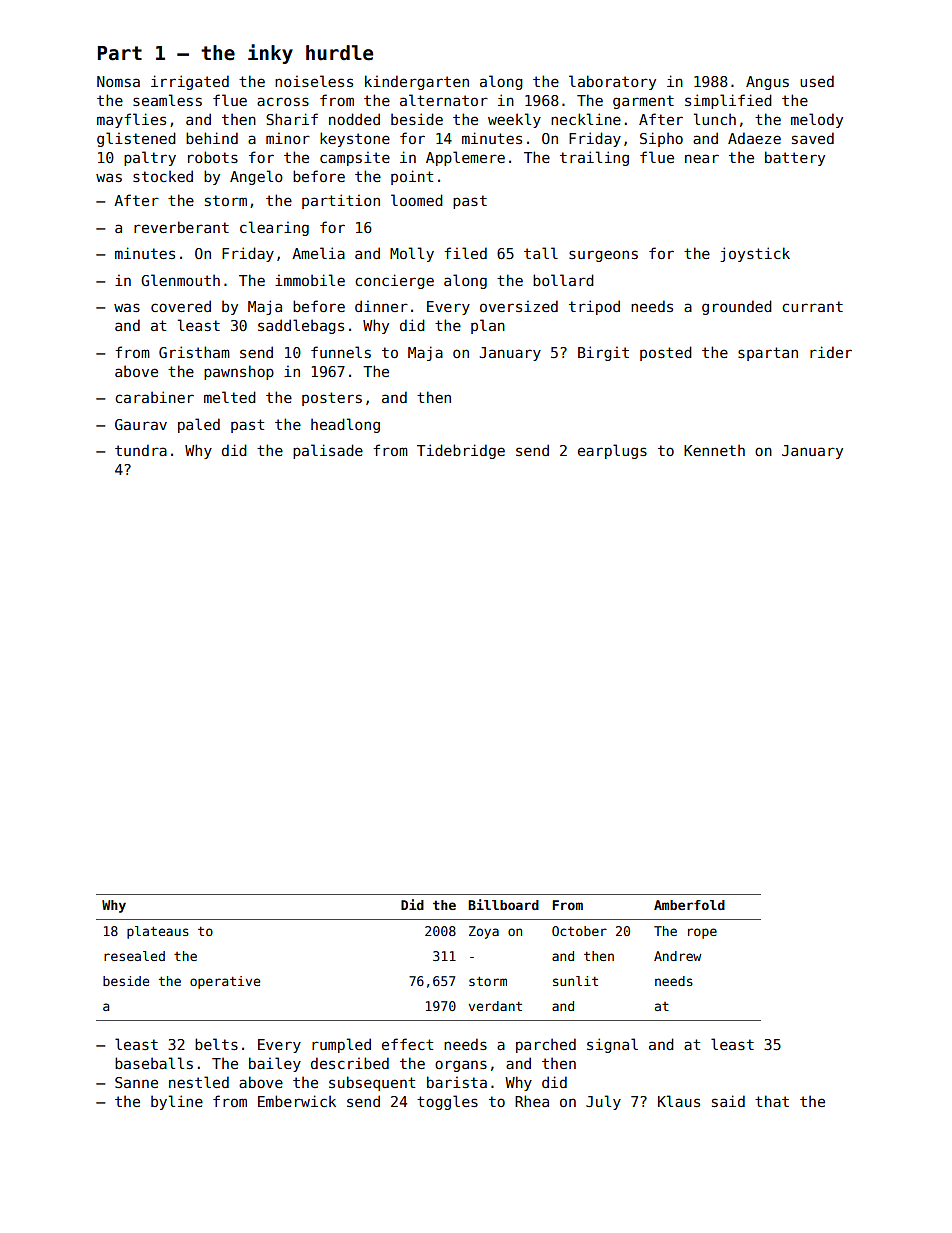 This screenshot has height=1233, width=952. Describe the element at coordinates (514, 120) in the screenshot. I see `weekly` at that location.
